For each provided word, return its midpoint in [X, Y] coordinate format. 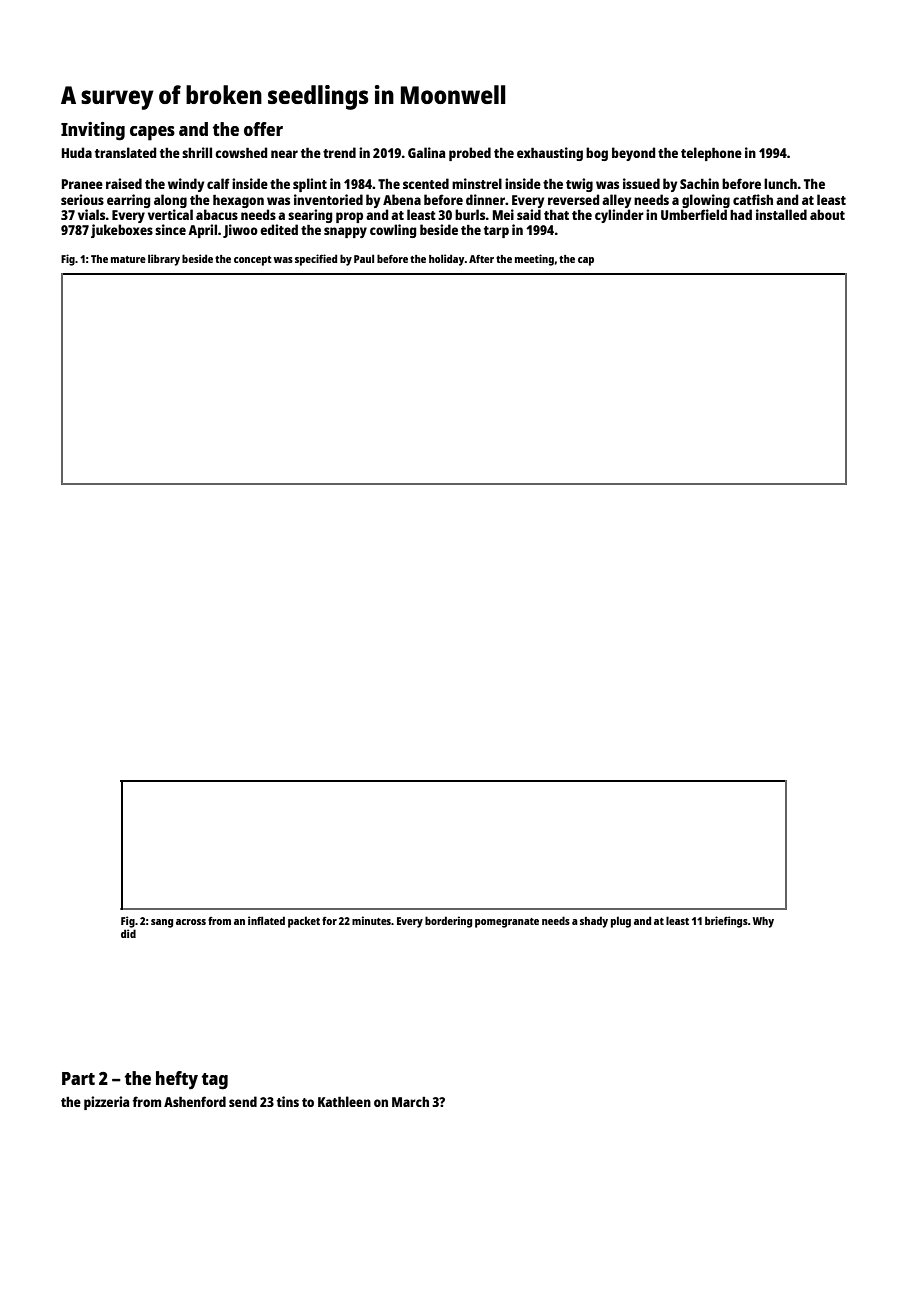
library [164, 260]
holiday [446, 260]
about [827, 214]
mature [128, 259]
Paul [364, 258]
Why [763, 922]
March [410, 1102]
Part [78, 1078]
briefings [726, 922]
